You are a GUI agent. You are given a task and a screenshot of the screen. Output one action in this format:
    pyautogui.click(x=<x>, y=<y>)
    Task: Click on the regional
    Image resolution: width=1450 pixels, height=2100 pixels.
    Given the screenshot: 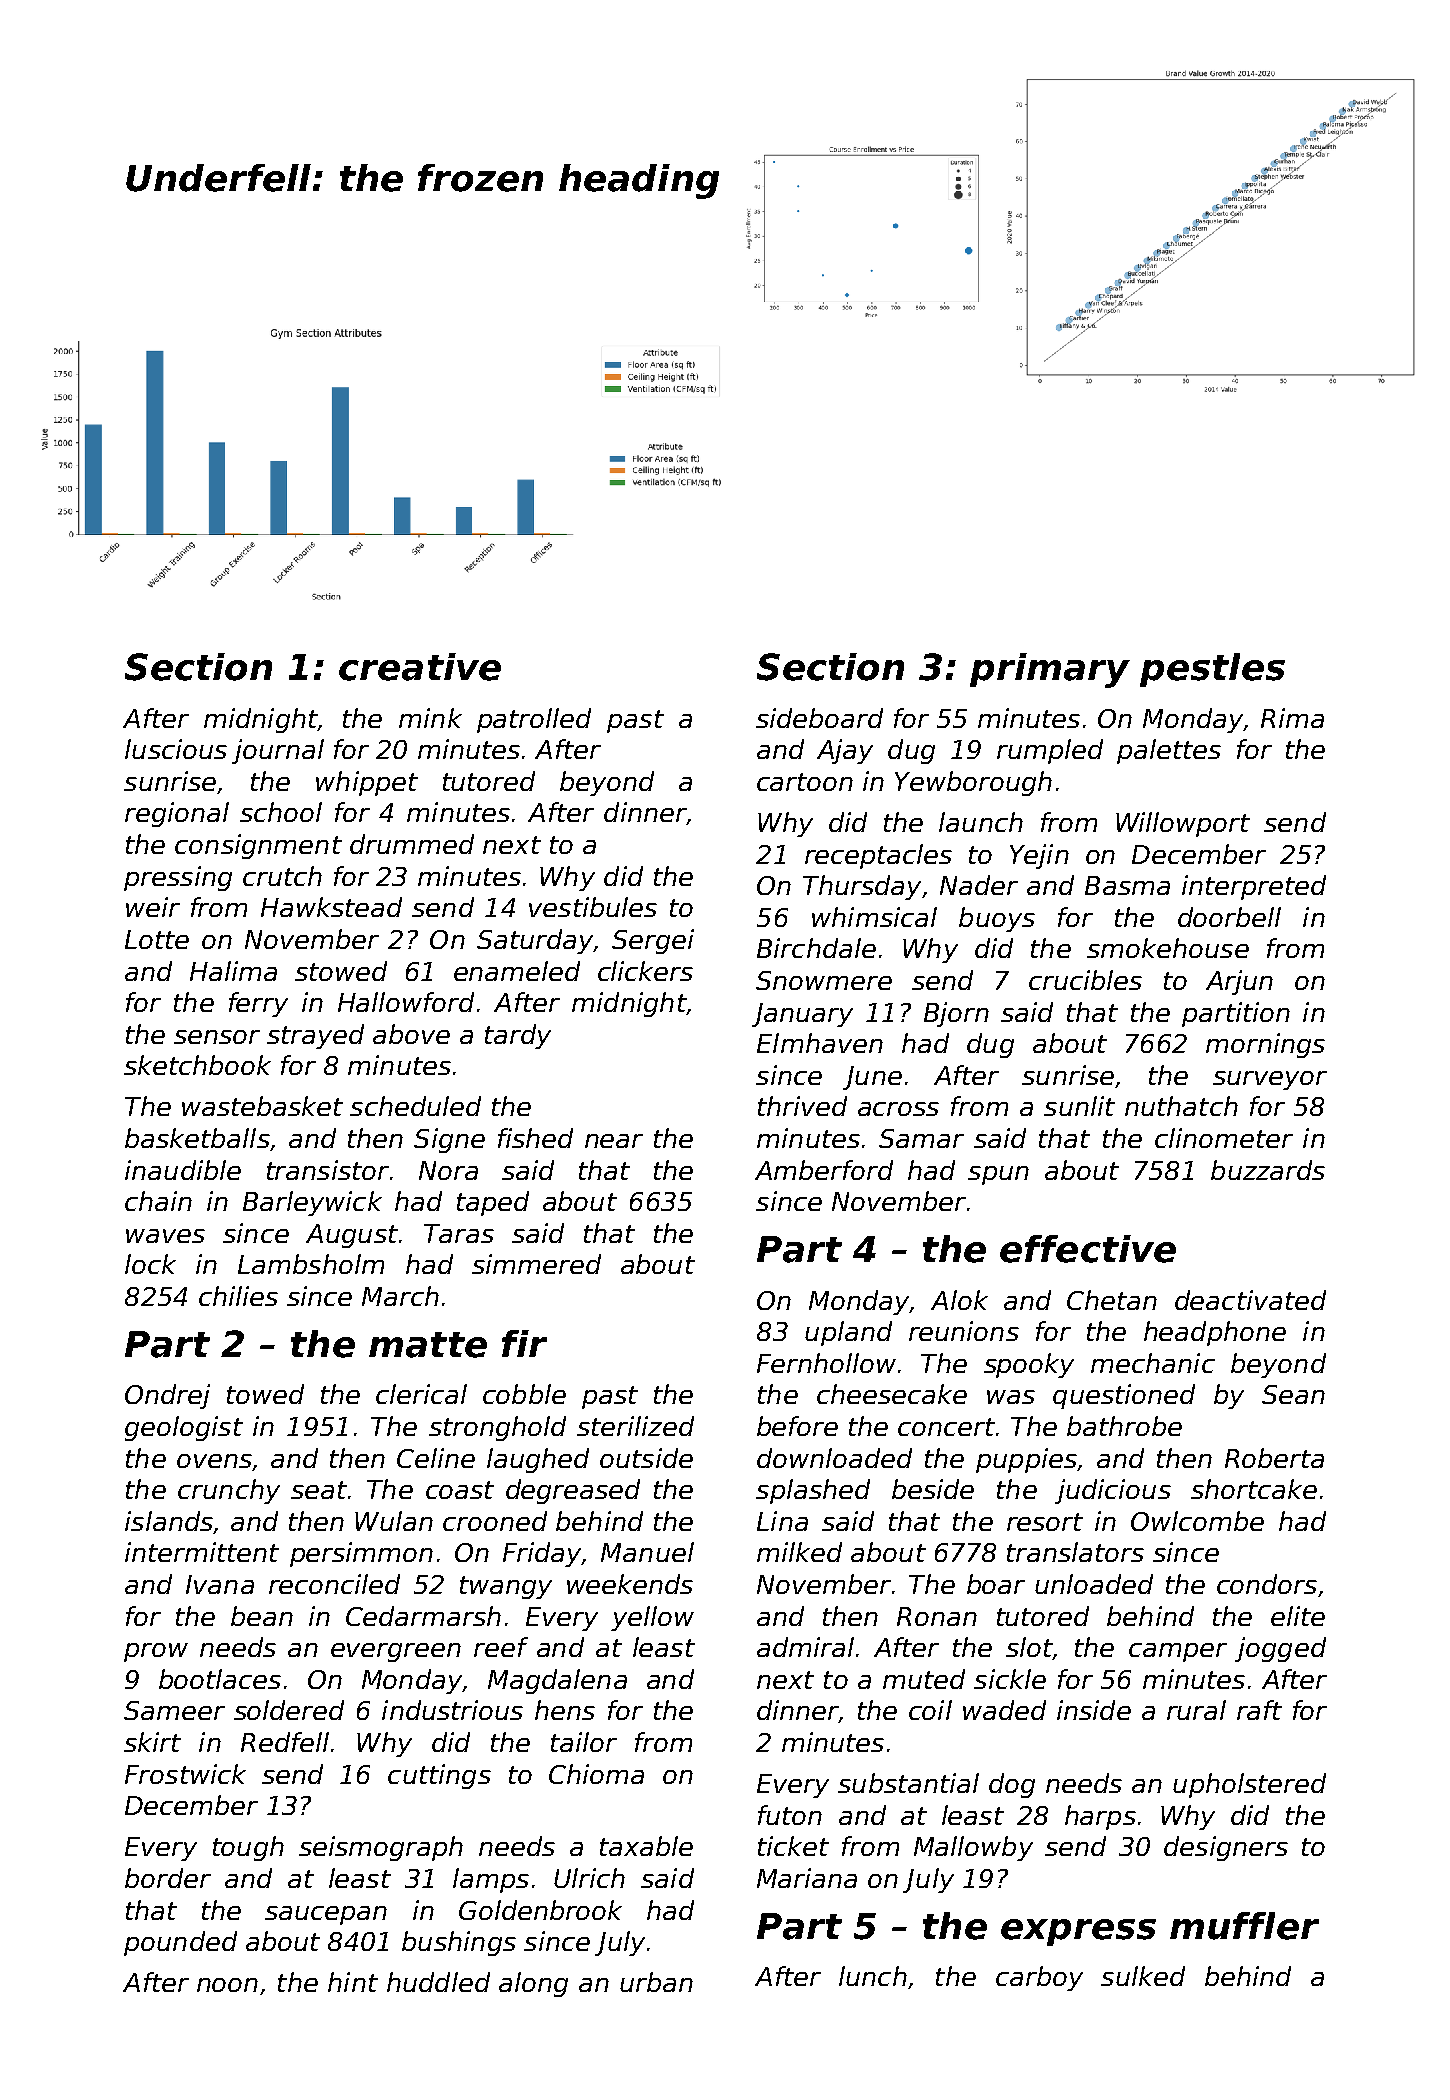 What is the action you would take?
    pyautogui.click(x=177, y=814)
